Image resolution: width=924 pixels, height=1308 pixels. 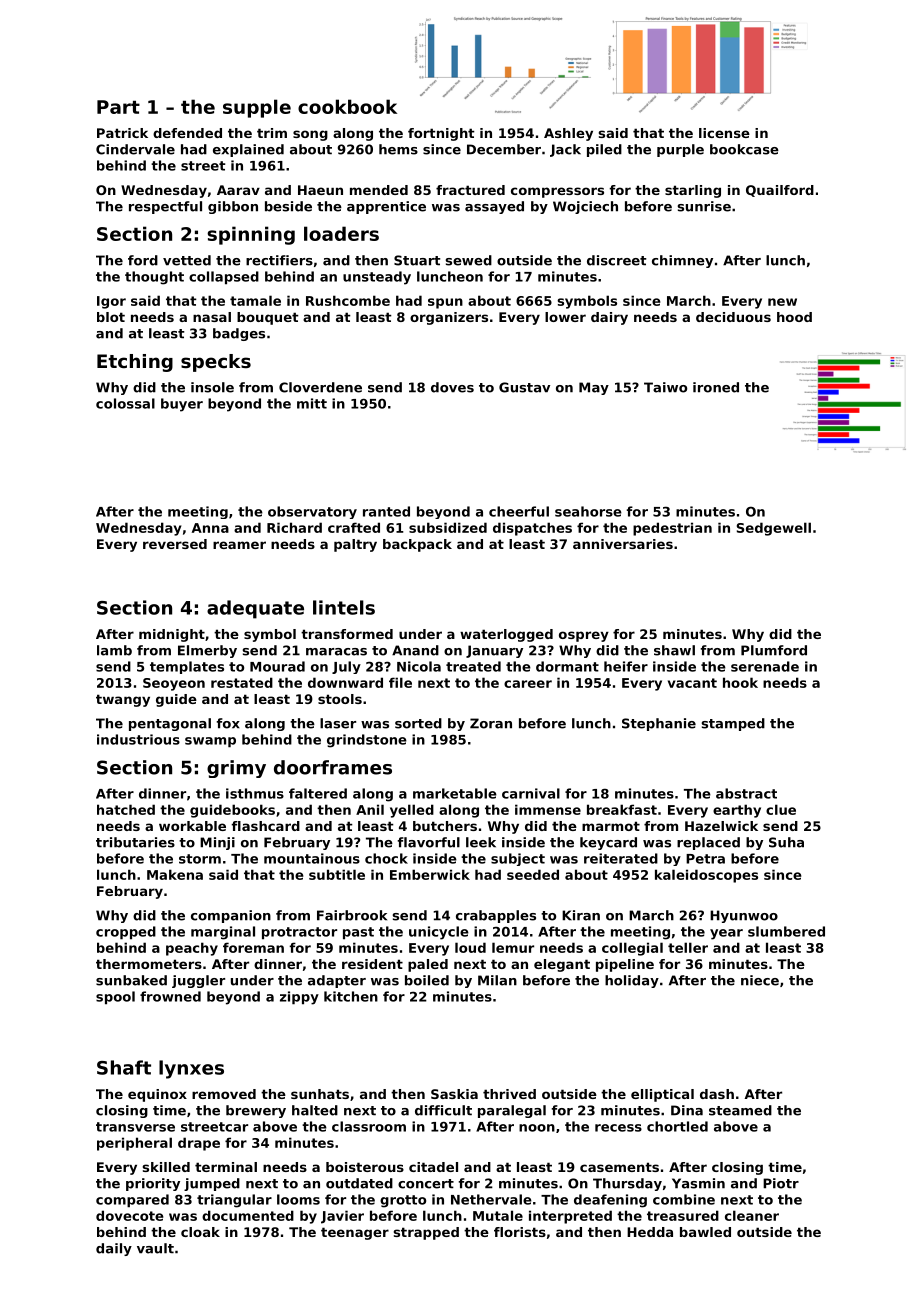 I want to click on bawled, so click(x=705, y=1232).
